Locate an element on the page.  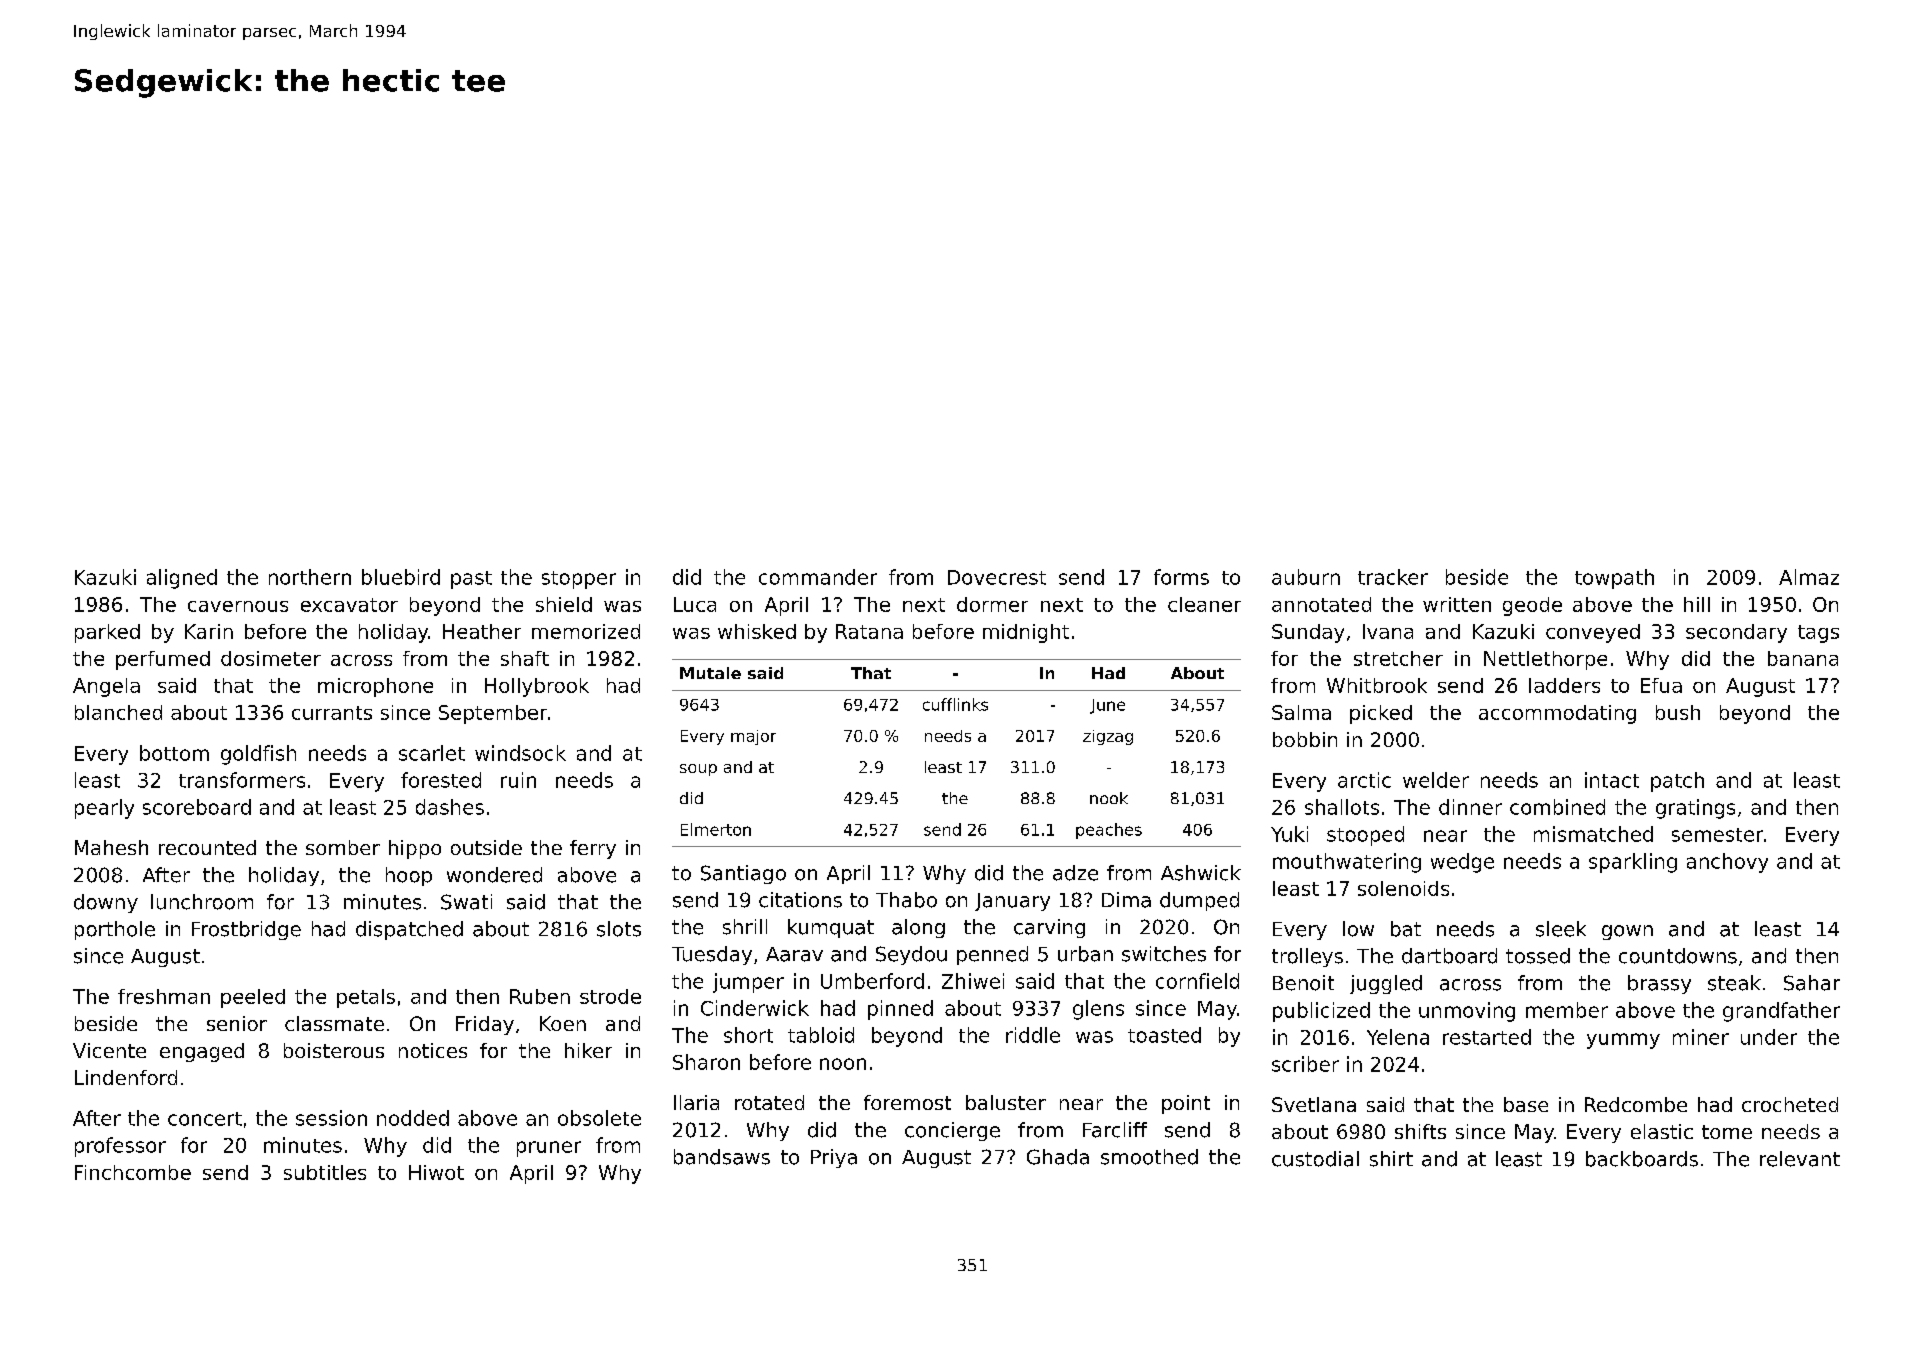
bush is located at coordinates (1678, 712).
